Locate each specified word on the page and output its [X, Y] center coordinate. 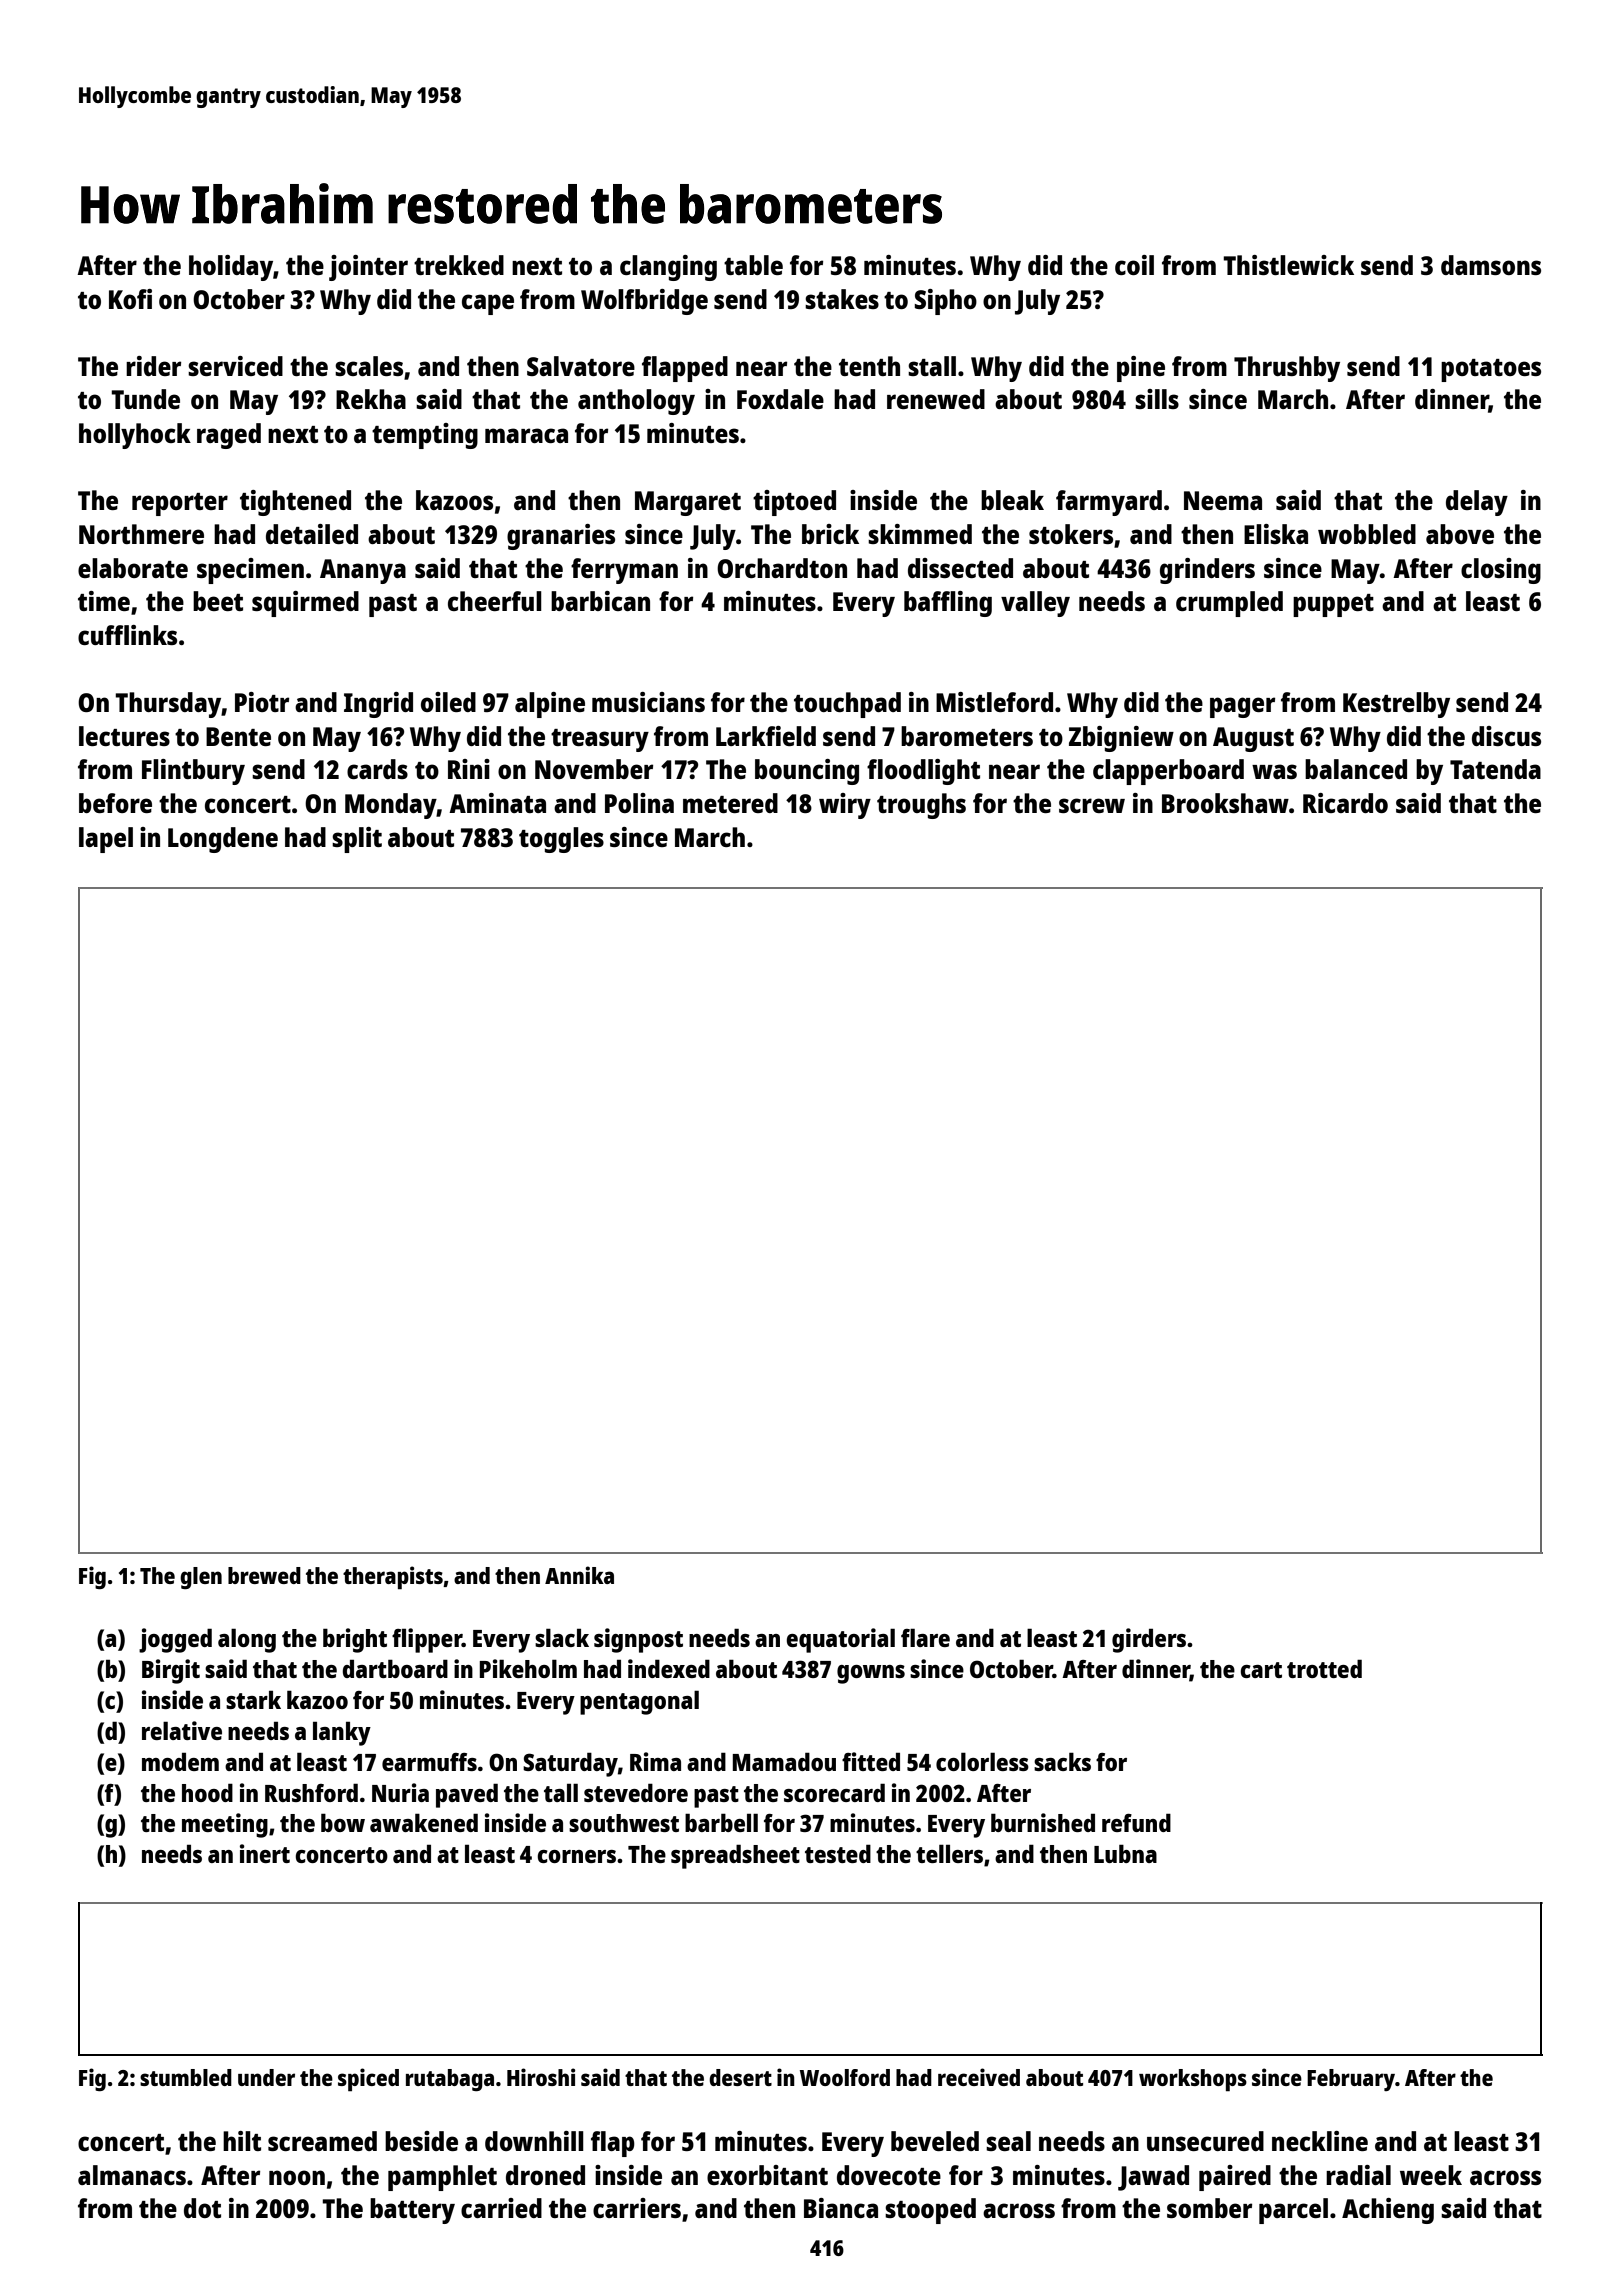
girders [1149, 1640]
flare [925, 1637]
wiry [845, 806]
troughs [921, 806]
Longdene [223, 840]
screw [1092, 805]
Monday [391, 806]
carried [501, 2208]
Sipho [946, 302]
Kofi [130, 299]
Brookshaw [1225, 803]
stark [253, 1699]
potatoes [1491, 370]
